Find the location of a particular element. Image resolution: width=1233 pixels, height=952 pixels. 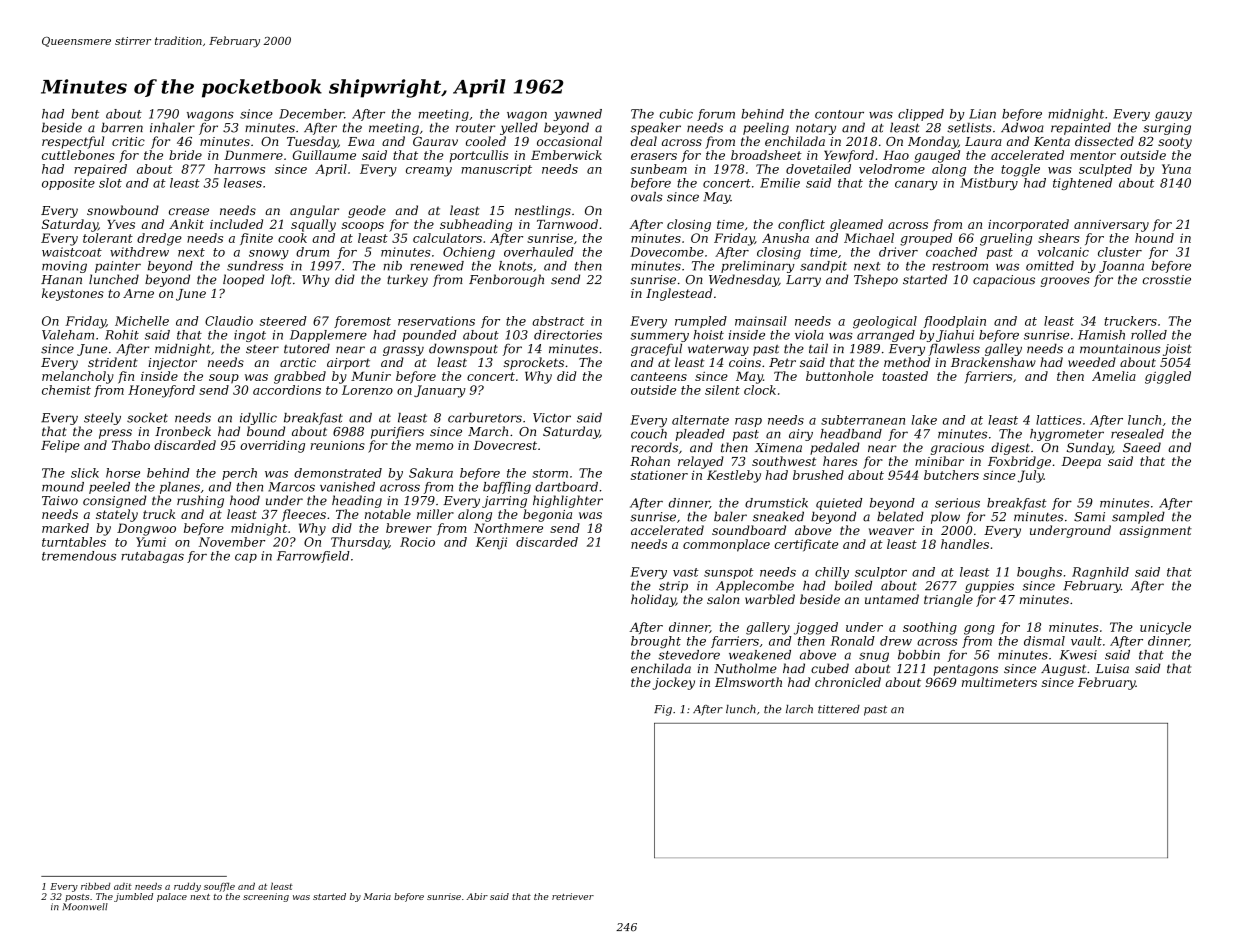

Anusha is located at coordinates (785, 238).
